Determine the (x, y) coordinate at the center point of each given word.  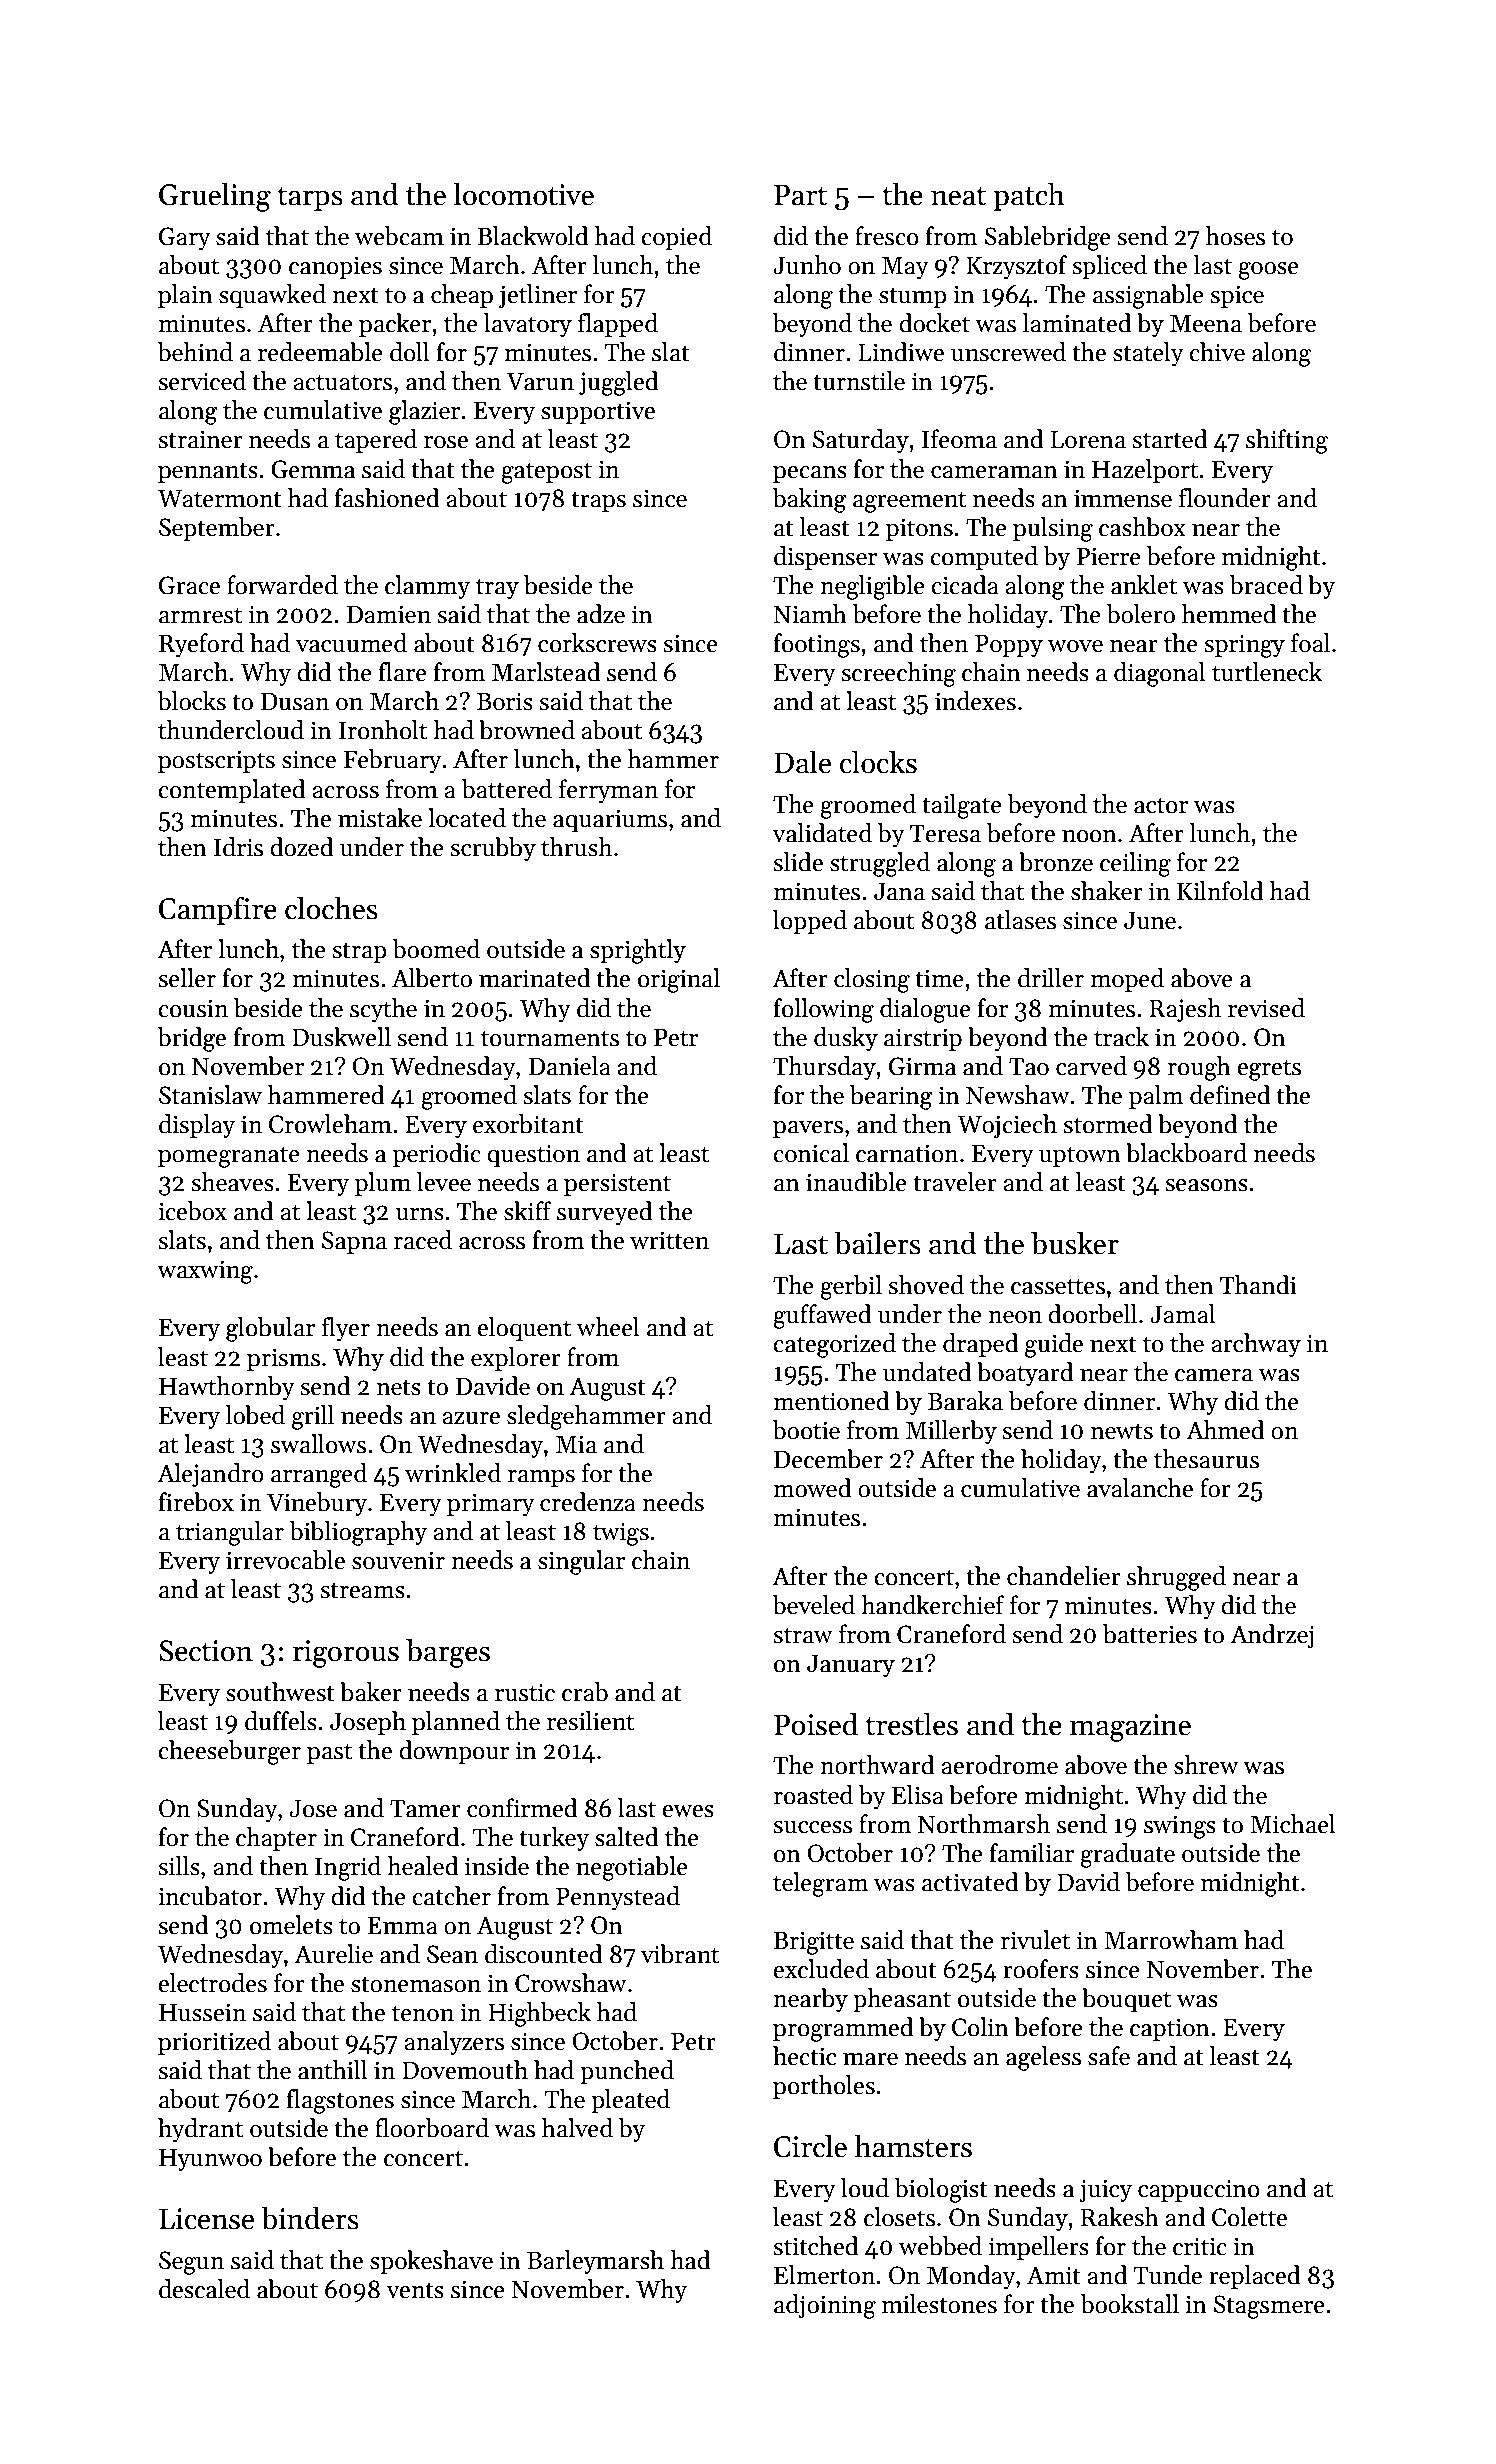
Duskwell (341, 1037)
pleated (630, 2101)
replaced (1255, 2277)
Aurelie (333, 1954)
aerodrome (999, 1765)
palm (1156, 1097)
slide (798, 862)
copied (676, 238)
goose (1268, 271)
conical (811, 1153)
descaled (204, 2289)
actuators (342, 382)
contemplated (232, 791)
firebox (196, 1502)
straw (803, 1635)
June (1150, 921)
